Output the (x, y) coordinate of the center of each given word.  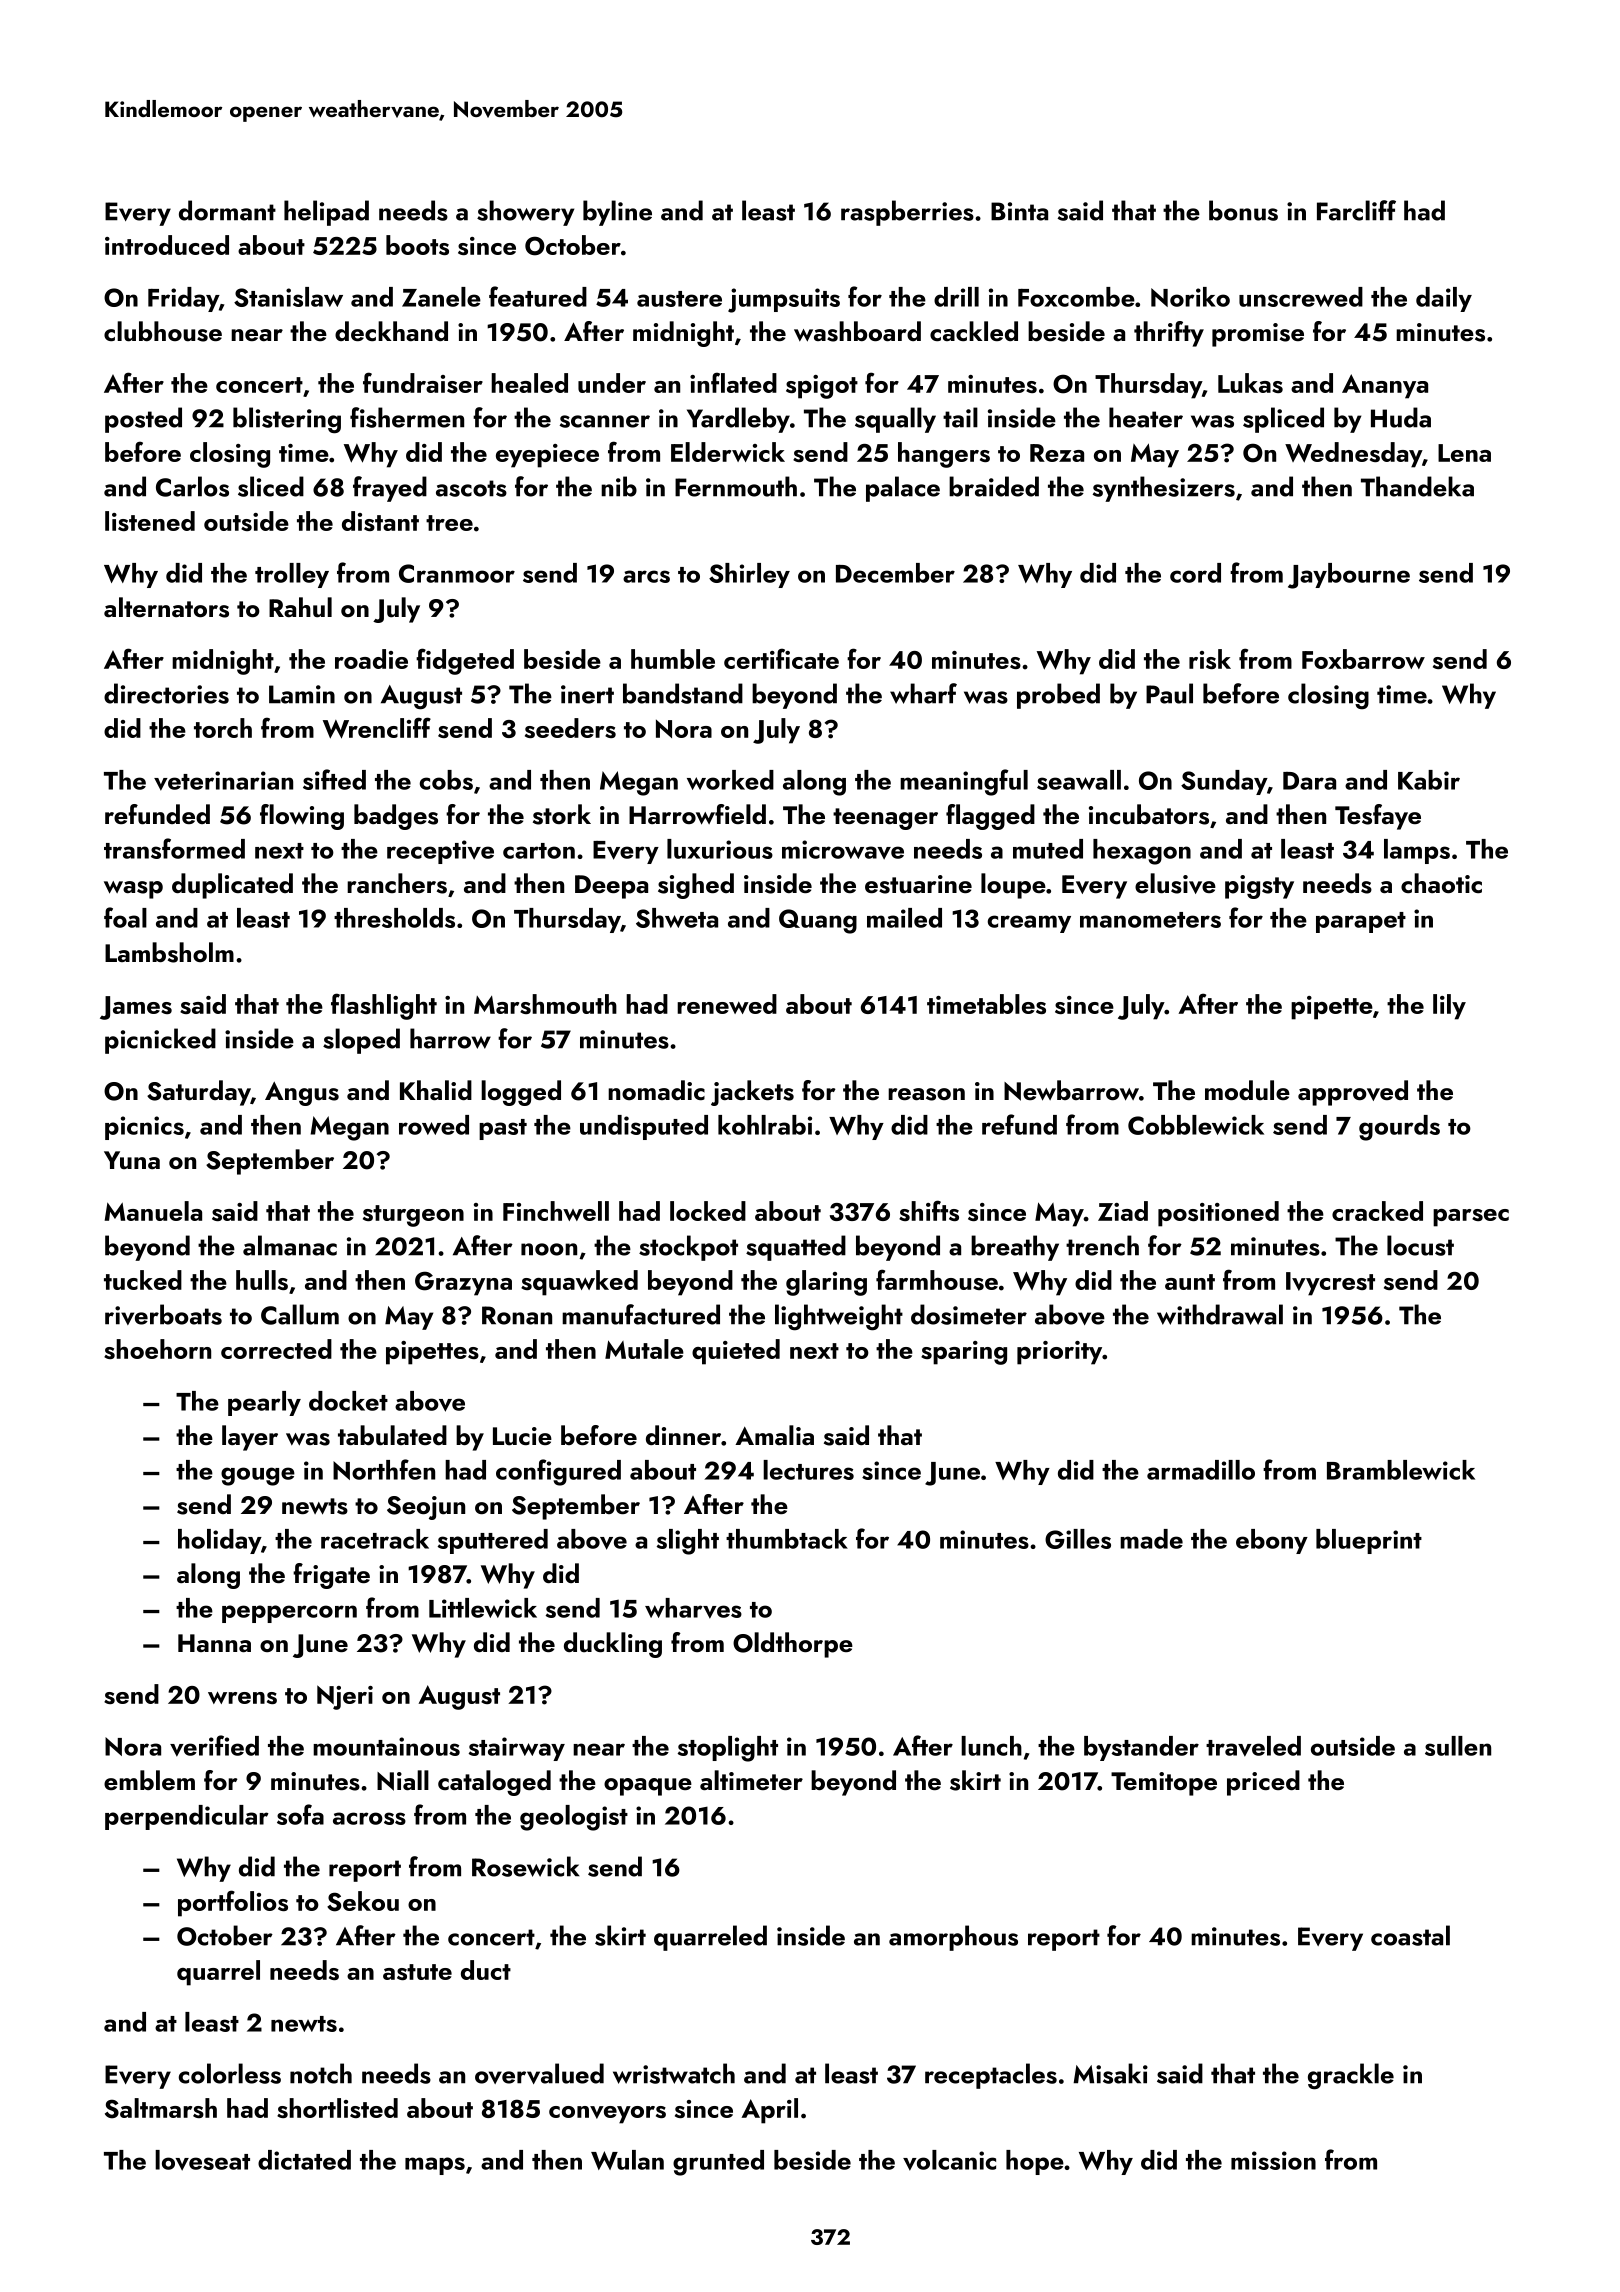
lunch (991, 1746)
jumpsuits (784, 300)
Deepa (611, 887)
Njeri (345, 1697)
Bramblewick (1401, 1470)
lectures (808, 1470)
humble (673, 659)
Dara (1309, 781)
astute (417, 1972)
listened (150, 521)
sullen (1458, 1746)
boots (417, 245)
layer (250, 1438)
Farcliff (1356, 210)
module (1247, 1090)
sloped (361, 1041)
